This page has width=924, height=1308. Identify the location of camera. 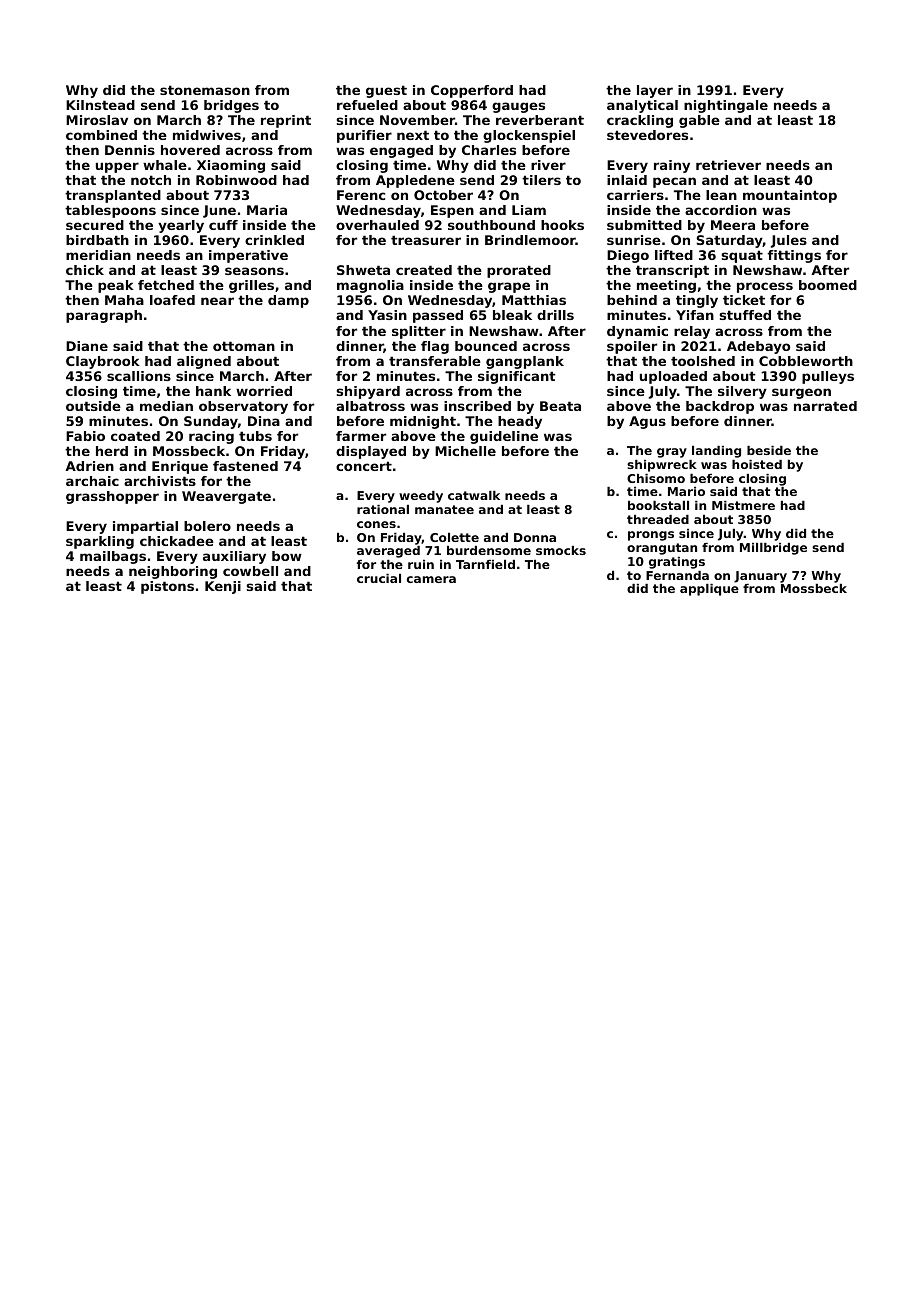
(431, 579).
